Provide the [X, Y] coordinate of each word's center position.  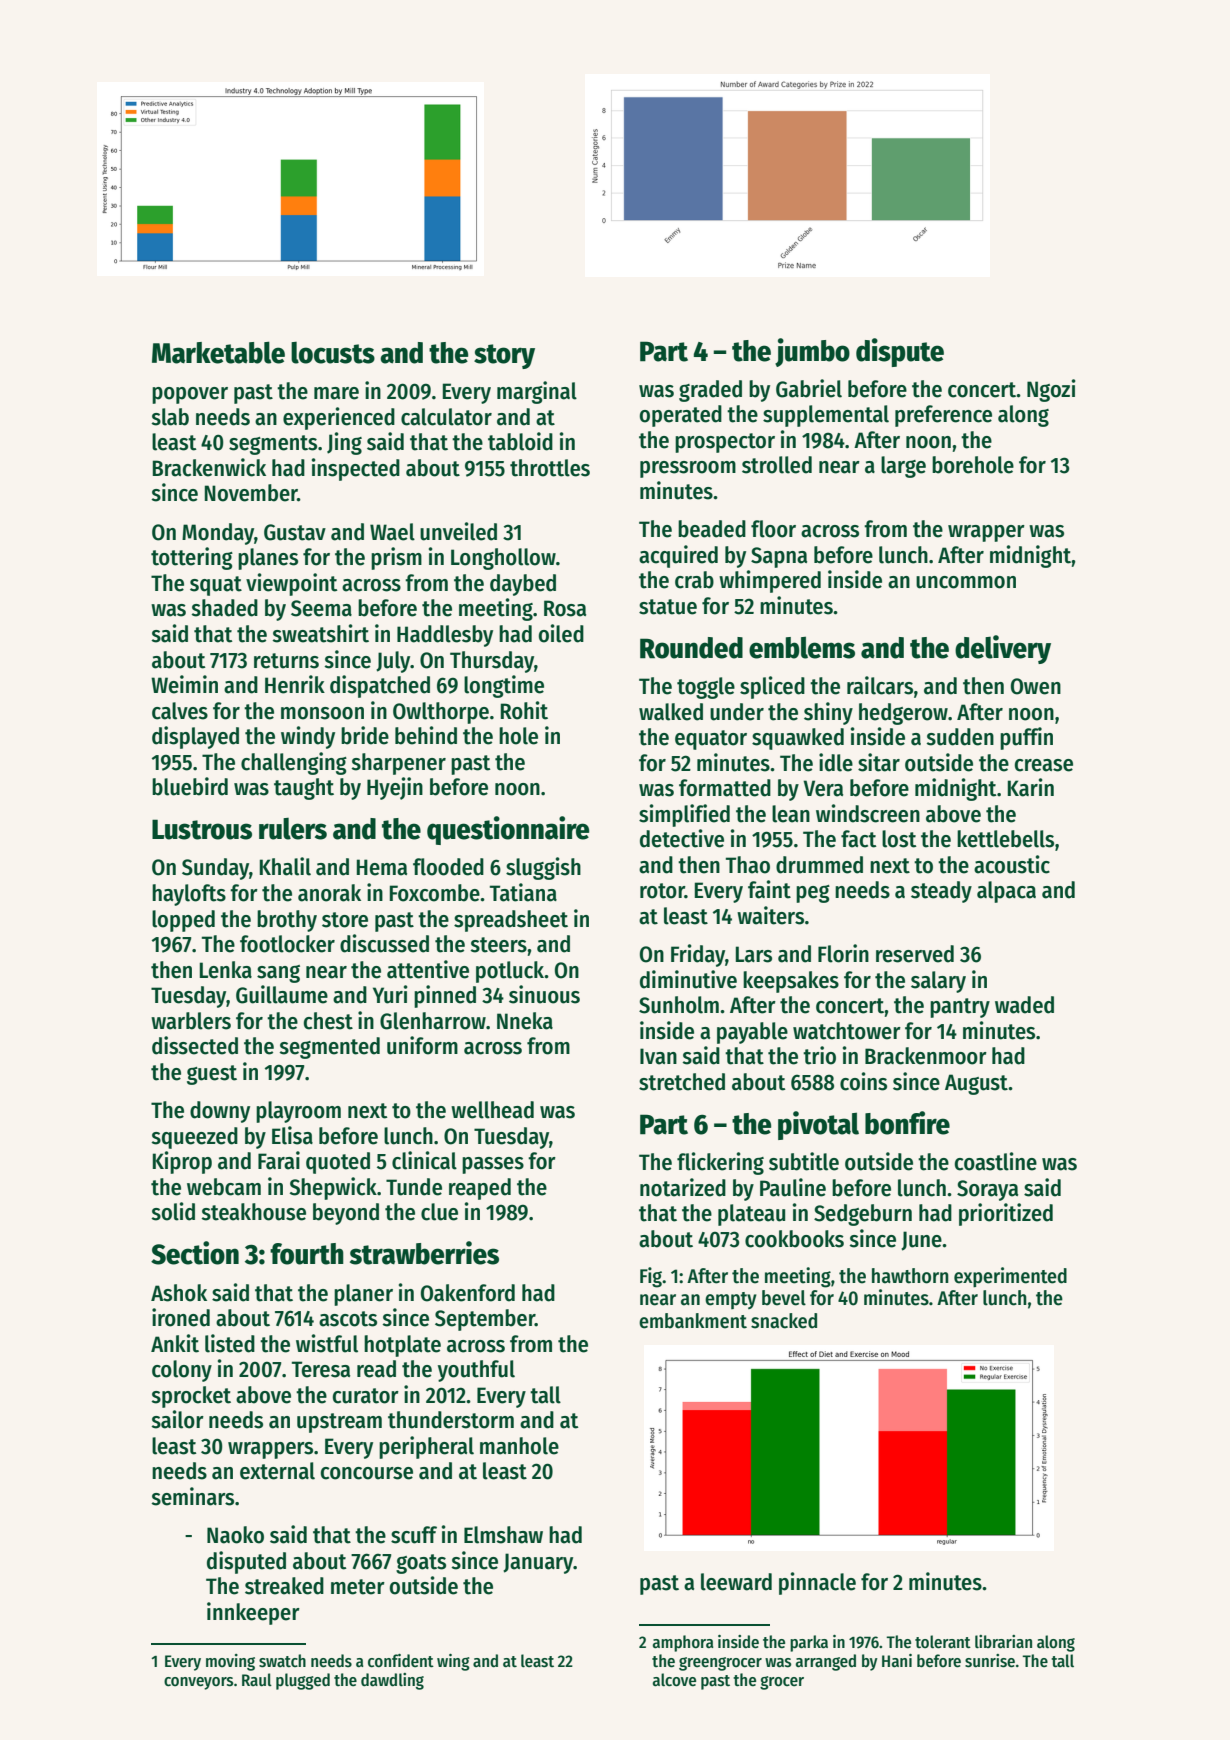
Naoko [235, 1535]
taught [304, 789]
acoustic [1012, 864]
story [504, 356]
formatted [725, 788]
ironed [181, 1317]
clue [439, 1212]
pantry [960, 1008]
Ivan [658, 1056]
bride [365, 735]
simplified [684, 815]
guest [212, 1075]
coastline [996, 1161]
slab [170, 417]
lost [899, 839]
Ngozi [1051, 390]
